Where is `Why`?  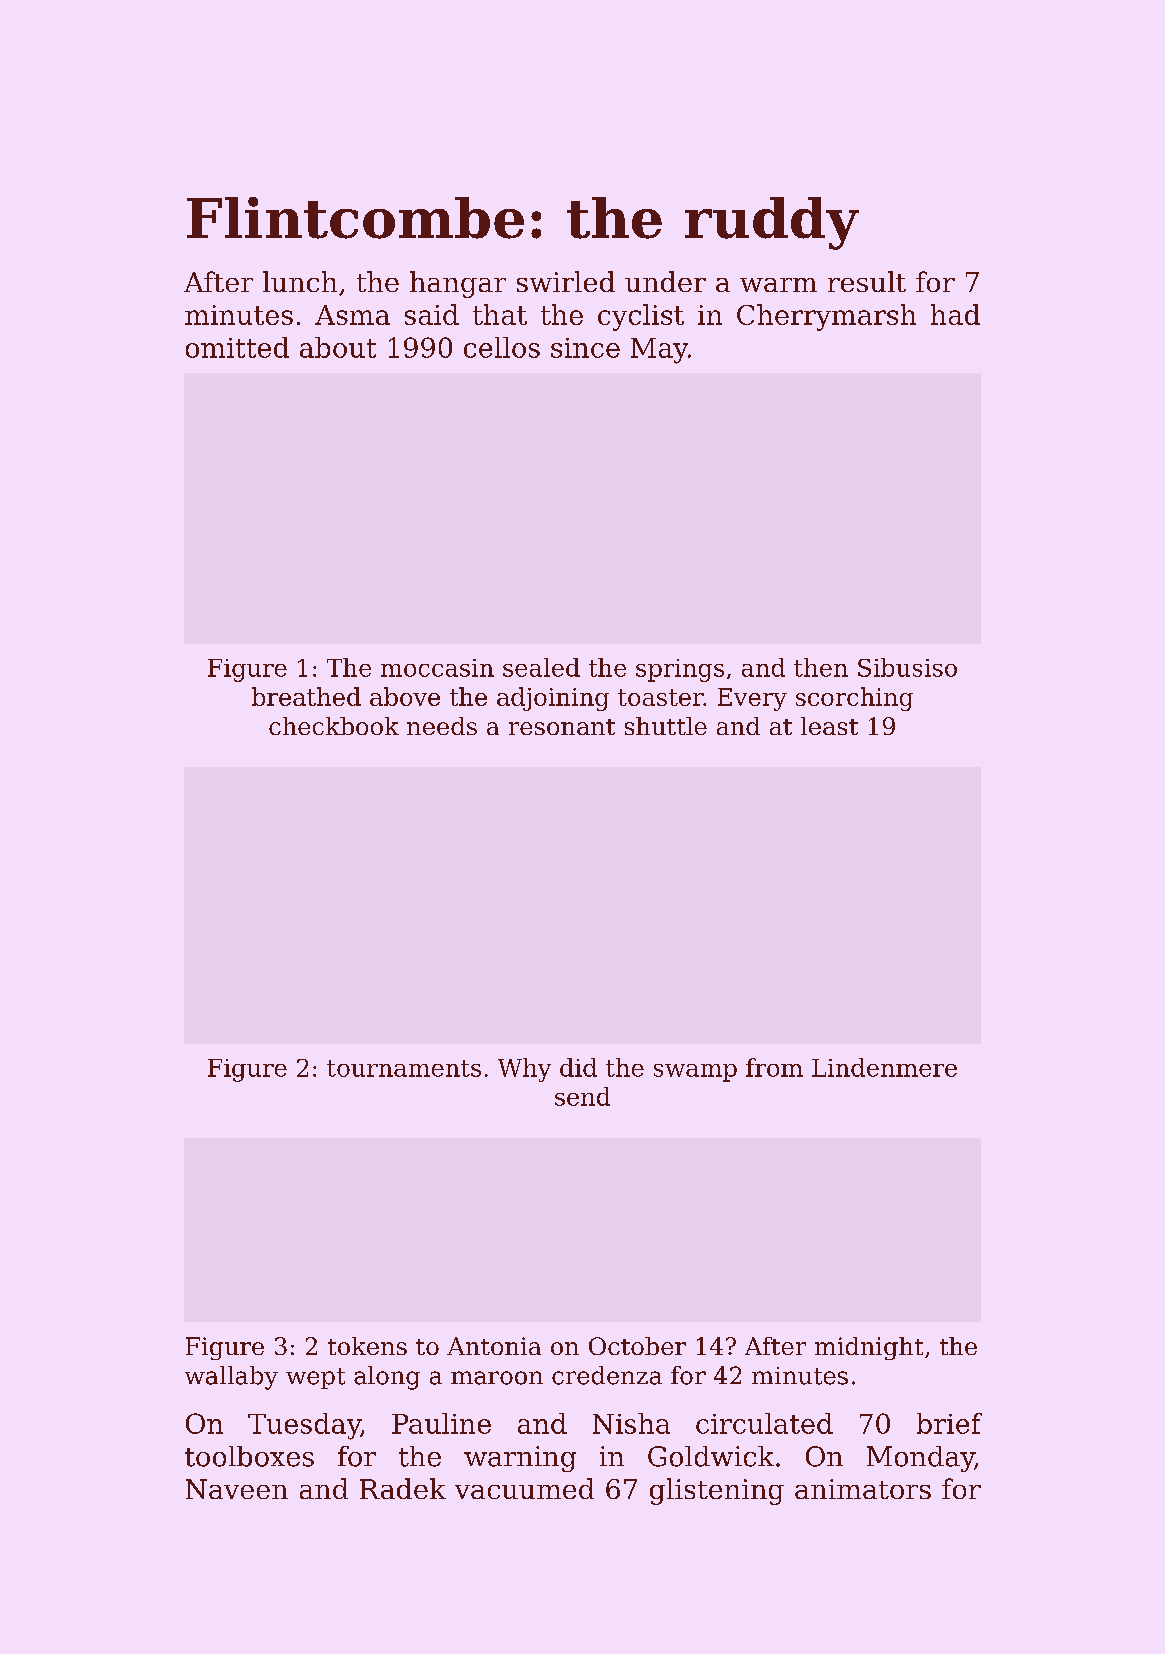 Why is located at coordinates (524, 1070).
